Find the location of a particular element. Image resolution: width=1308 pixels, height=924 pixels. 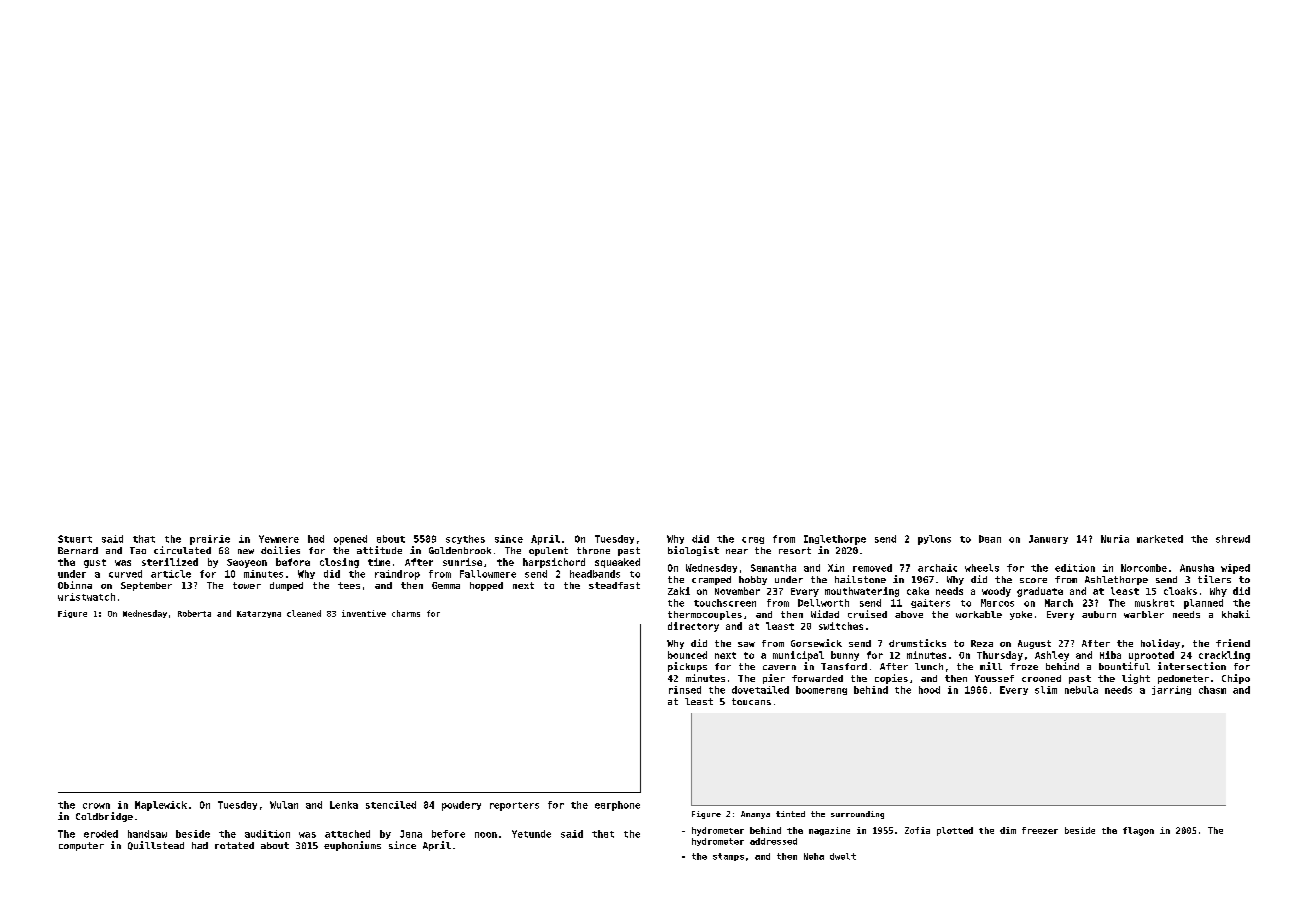

scythes is located at coordinates (465, 539).
